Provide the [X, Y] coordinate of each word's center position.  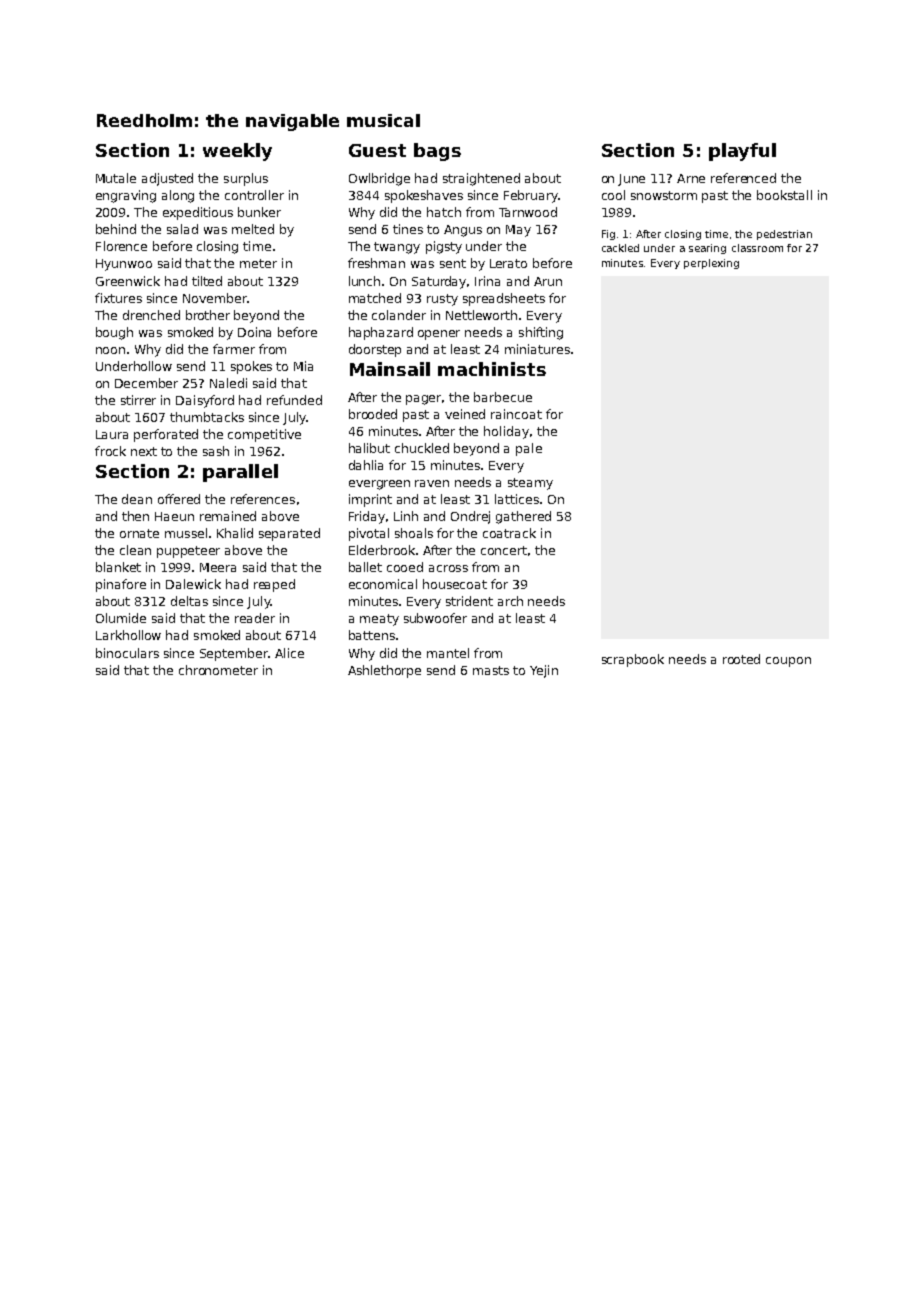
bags [437, 152]
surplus [246, 179]
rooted [741, 659]
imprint [370, 500]
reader [255, 618]
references [263, 499]
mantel [448, 653]
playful [742, 152]
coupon [788, 662]
